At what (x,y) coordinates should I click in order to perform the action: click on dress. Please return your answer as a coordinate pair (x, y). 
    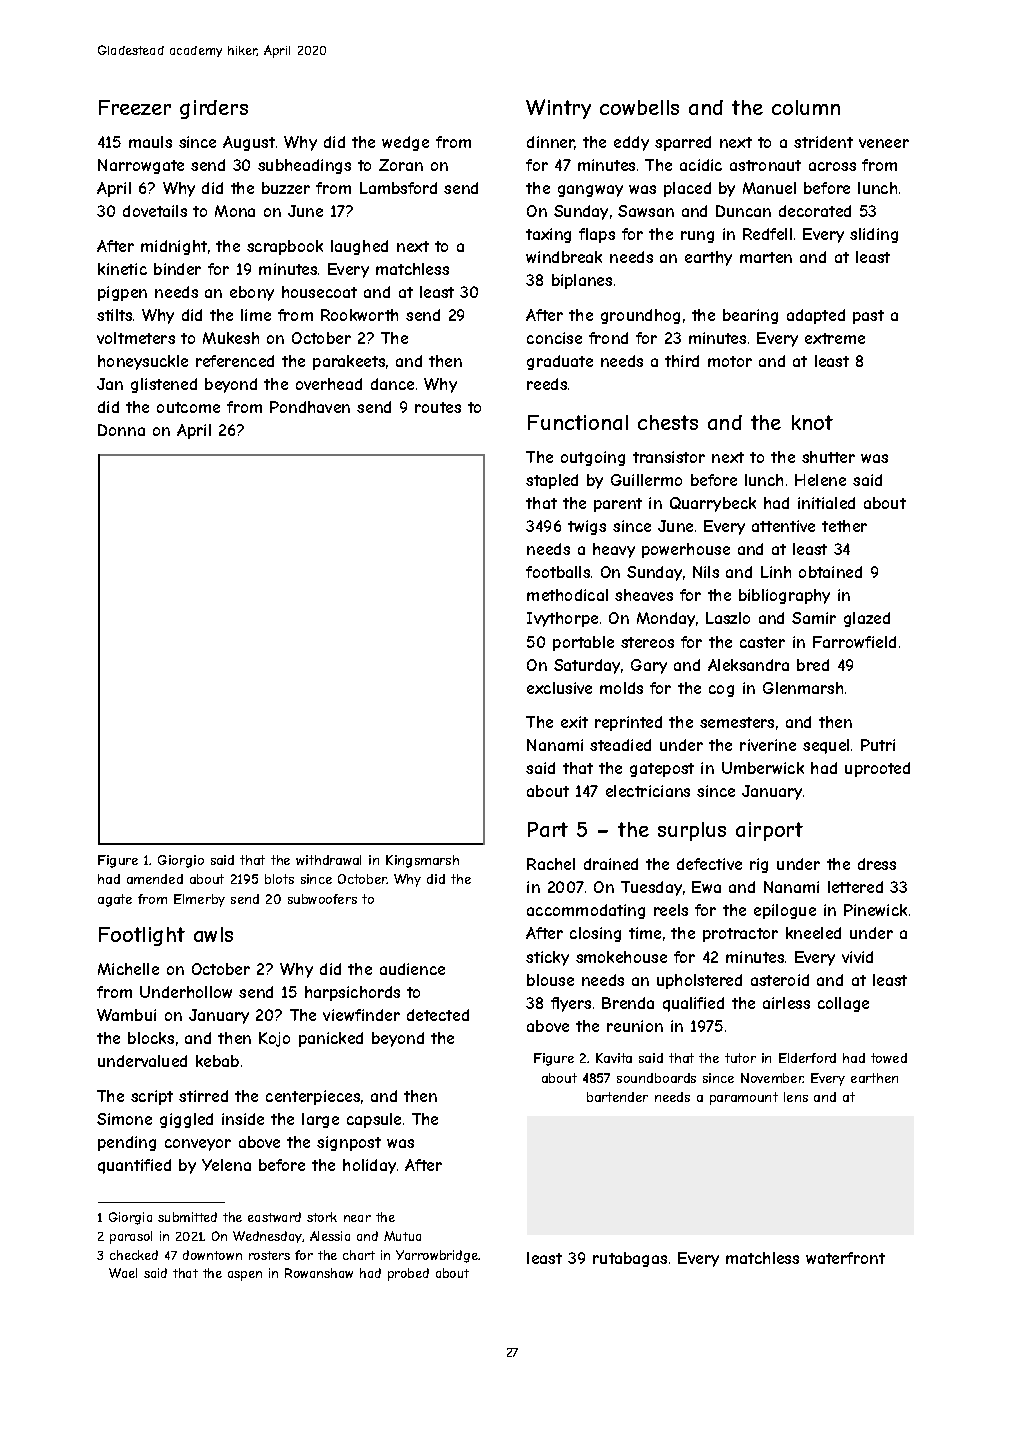
    Looking at the image, I should click on (877, 864).
